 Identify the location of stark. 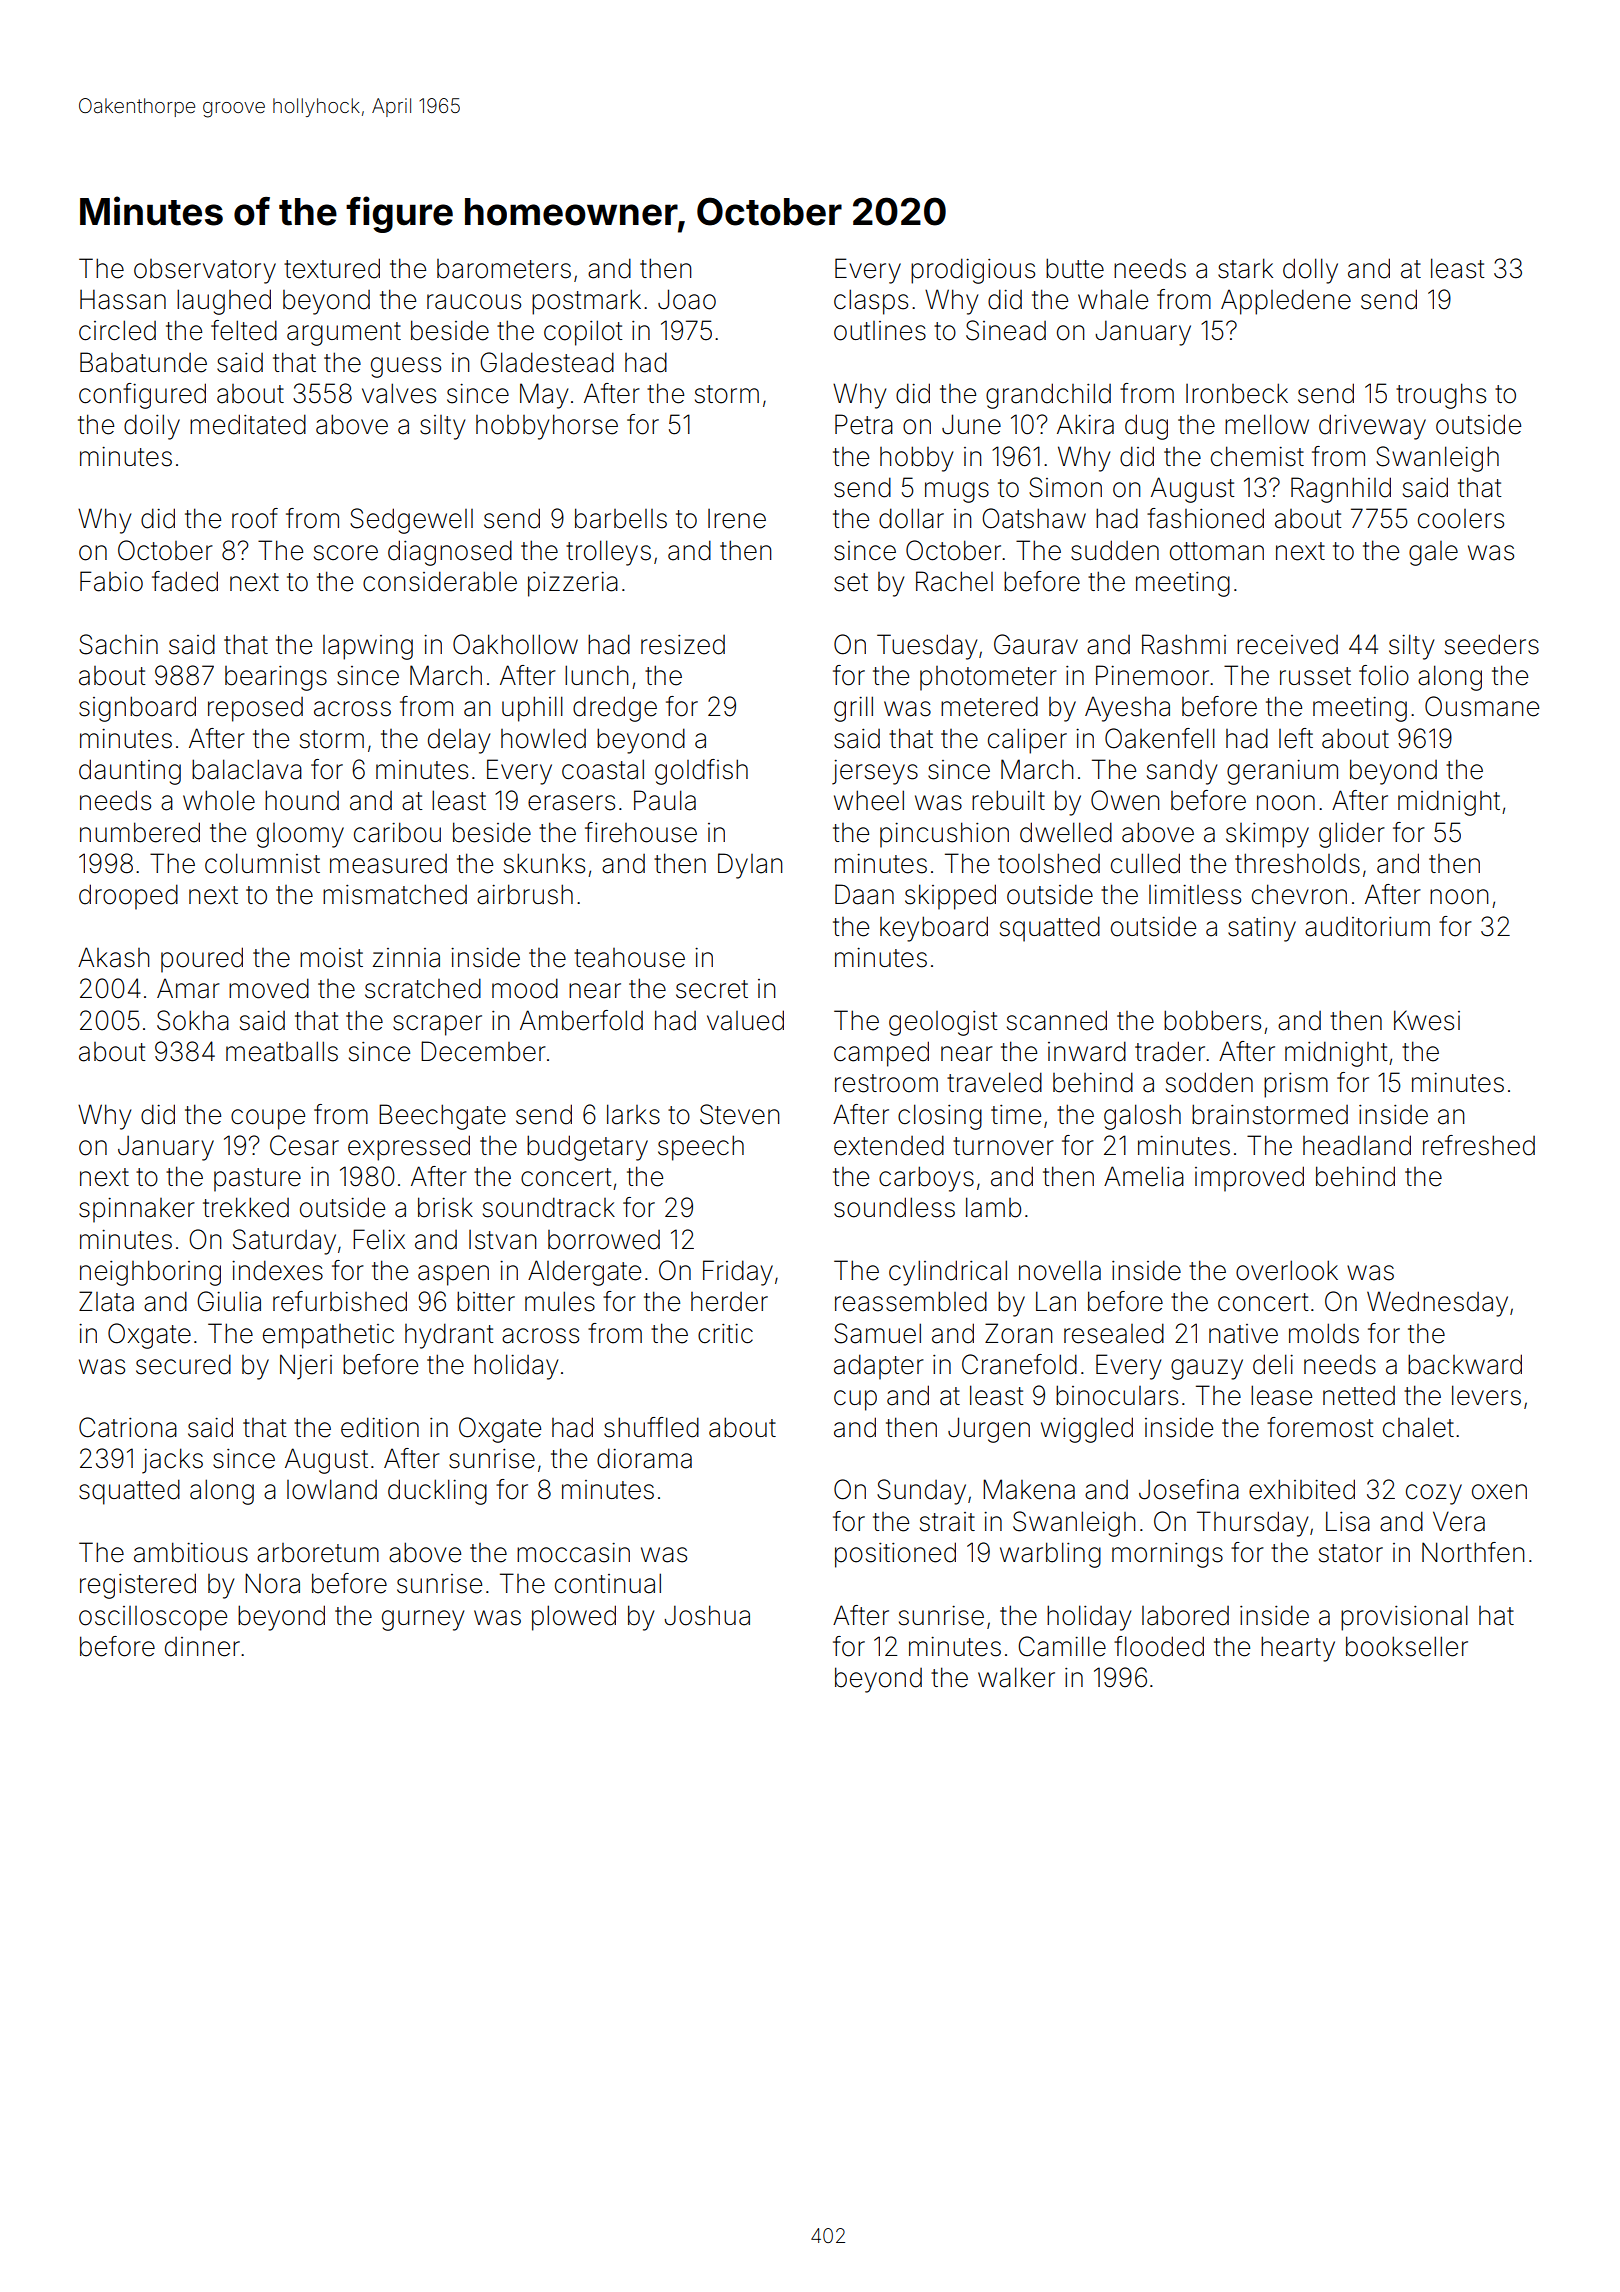
(1245, 268).
